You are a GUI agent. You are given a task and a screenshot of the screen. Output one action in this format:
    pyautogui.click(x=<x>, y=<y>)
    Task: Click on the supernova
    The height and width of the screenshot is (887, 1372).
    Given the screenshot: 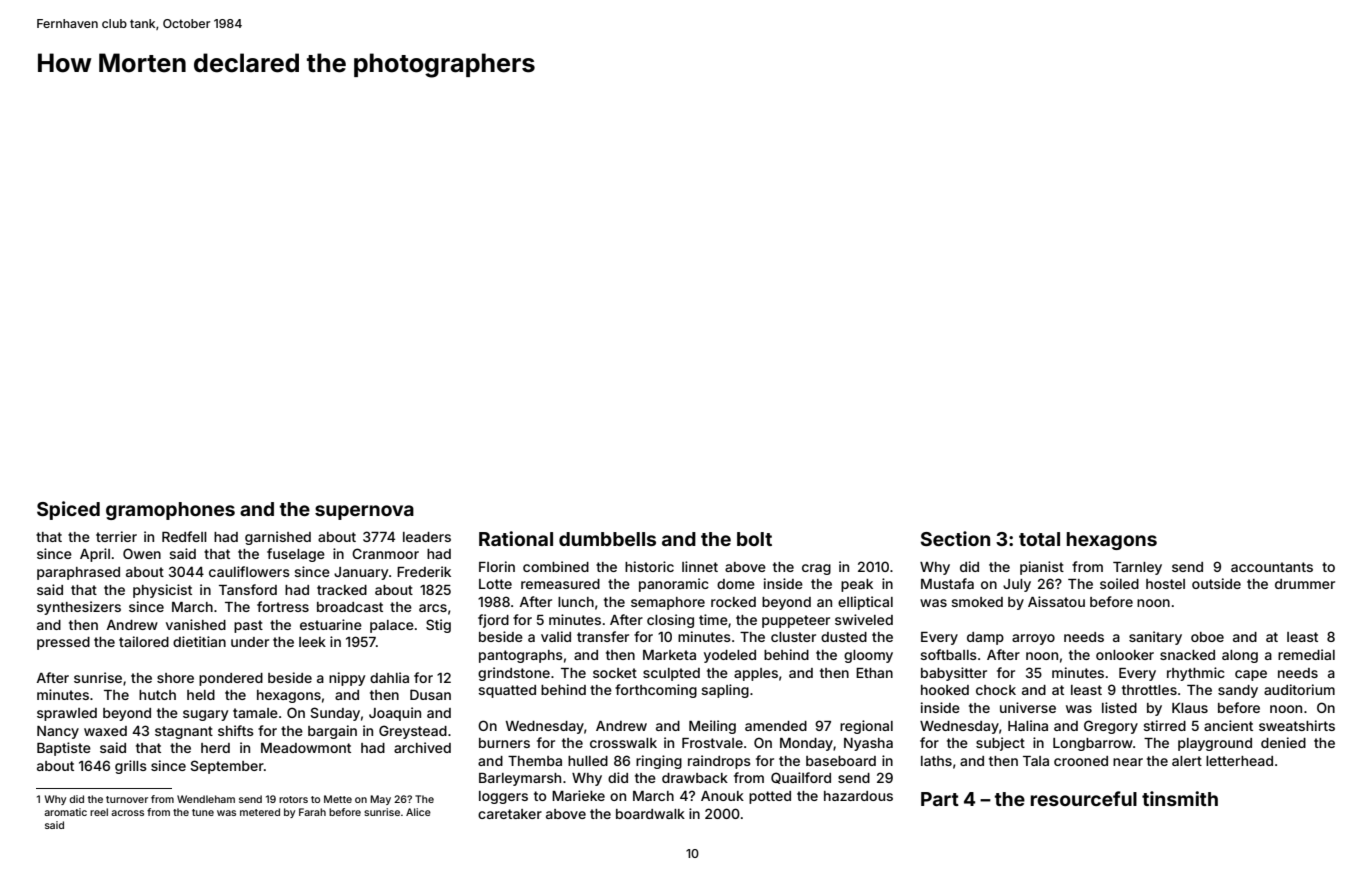 What is the action you would take?
    pyautogui.click(x=364, y=512)
